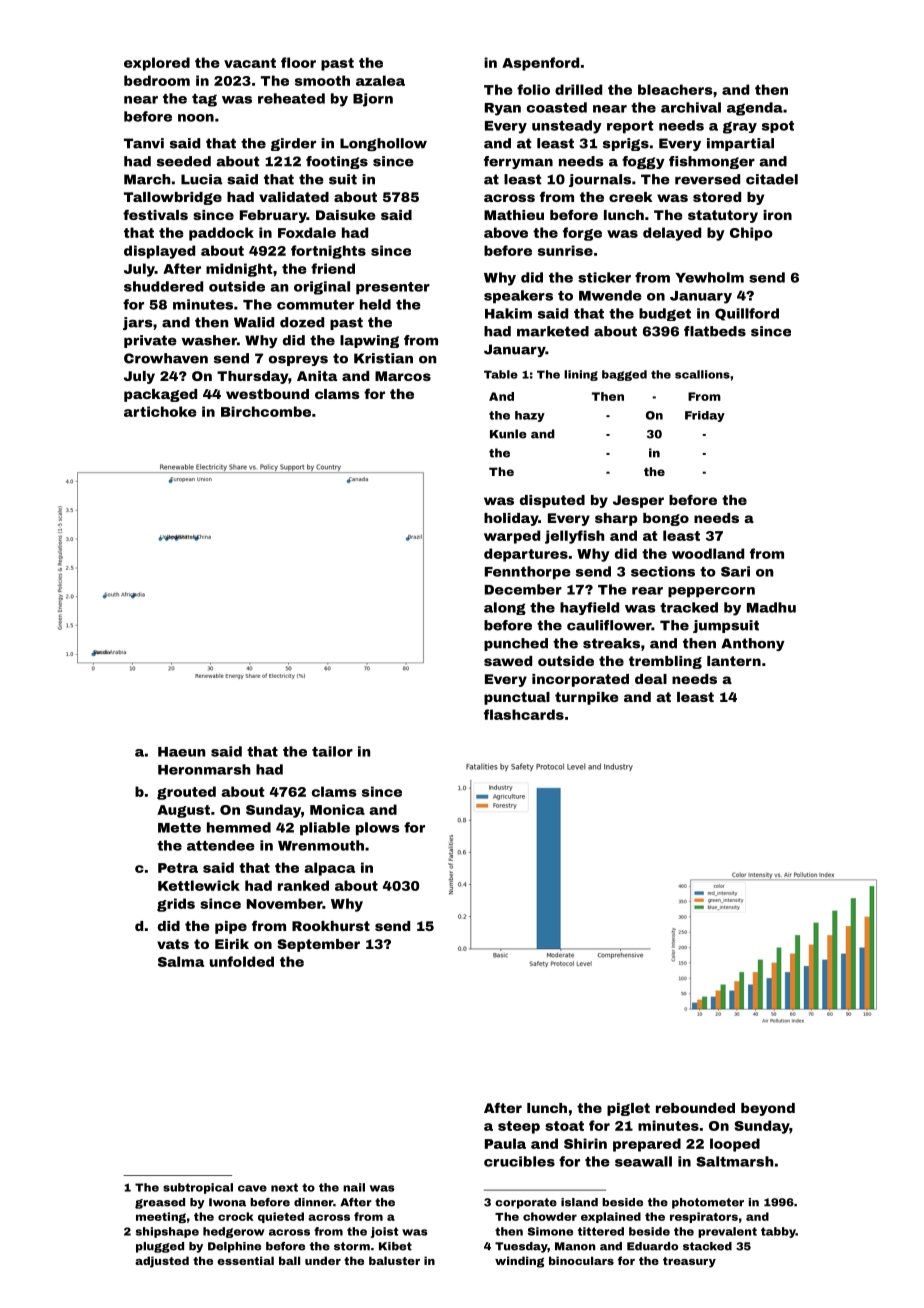  Describe the element at coordinates (768, 1109) in the page. I see `beyond` at that location.
